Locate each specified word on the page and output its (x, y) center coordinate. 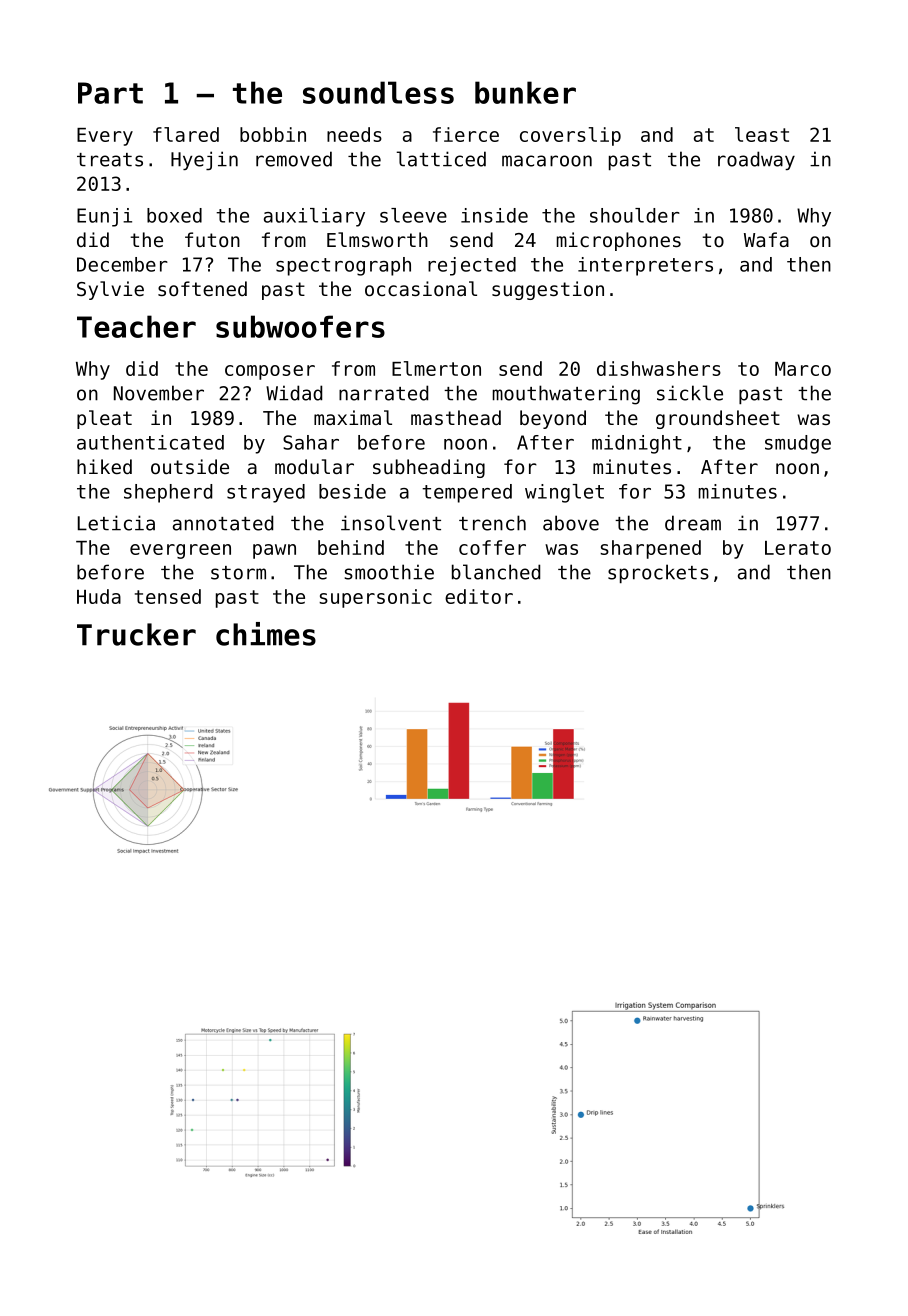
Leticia (116, 523)
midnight (637, 444)
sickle (690, 393)
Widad (294, 393)
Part (110, 93)
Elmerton (436, 368)
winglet (564, 493)
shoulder (635, 215)
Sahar (311, 442)
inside (494, 215)
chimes (266, 634)
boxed (174, 215)
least (762, 134)
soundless (378, 92)
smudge (798, 444)
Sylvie (110, 290)
